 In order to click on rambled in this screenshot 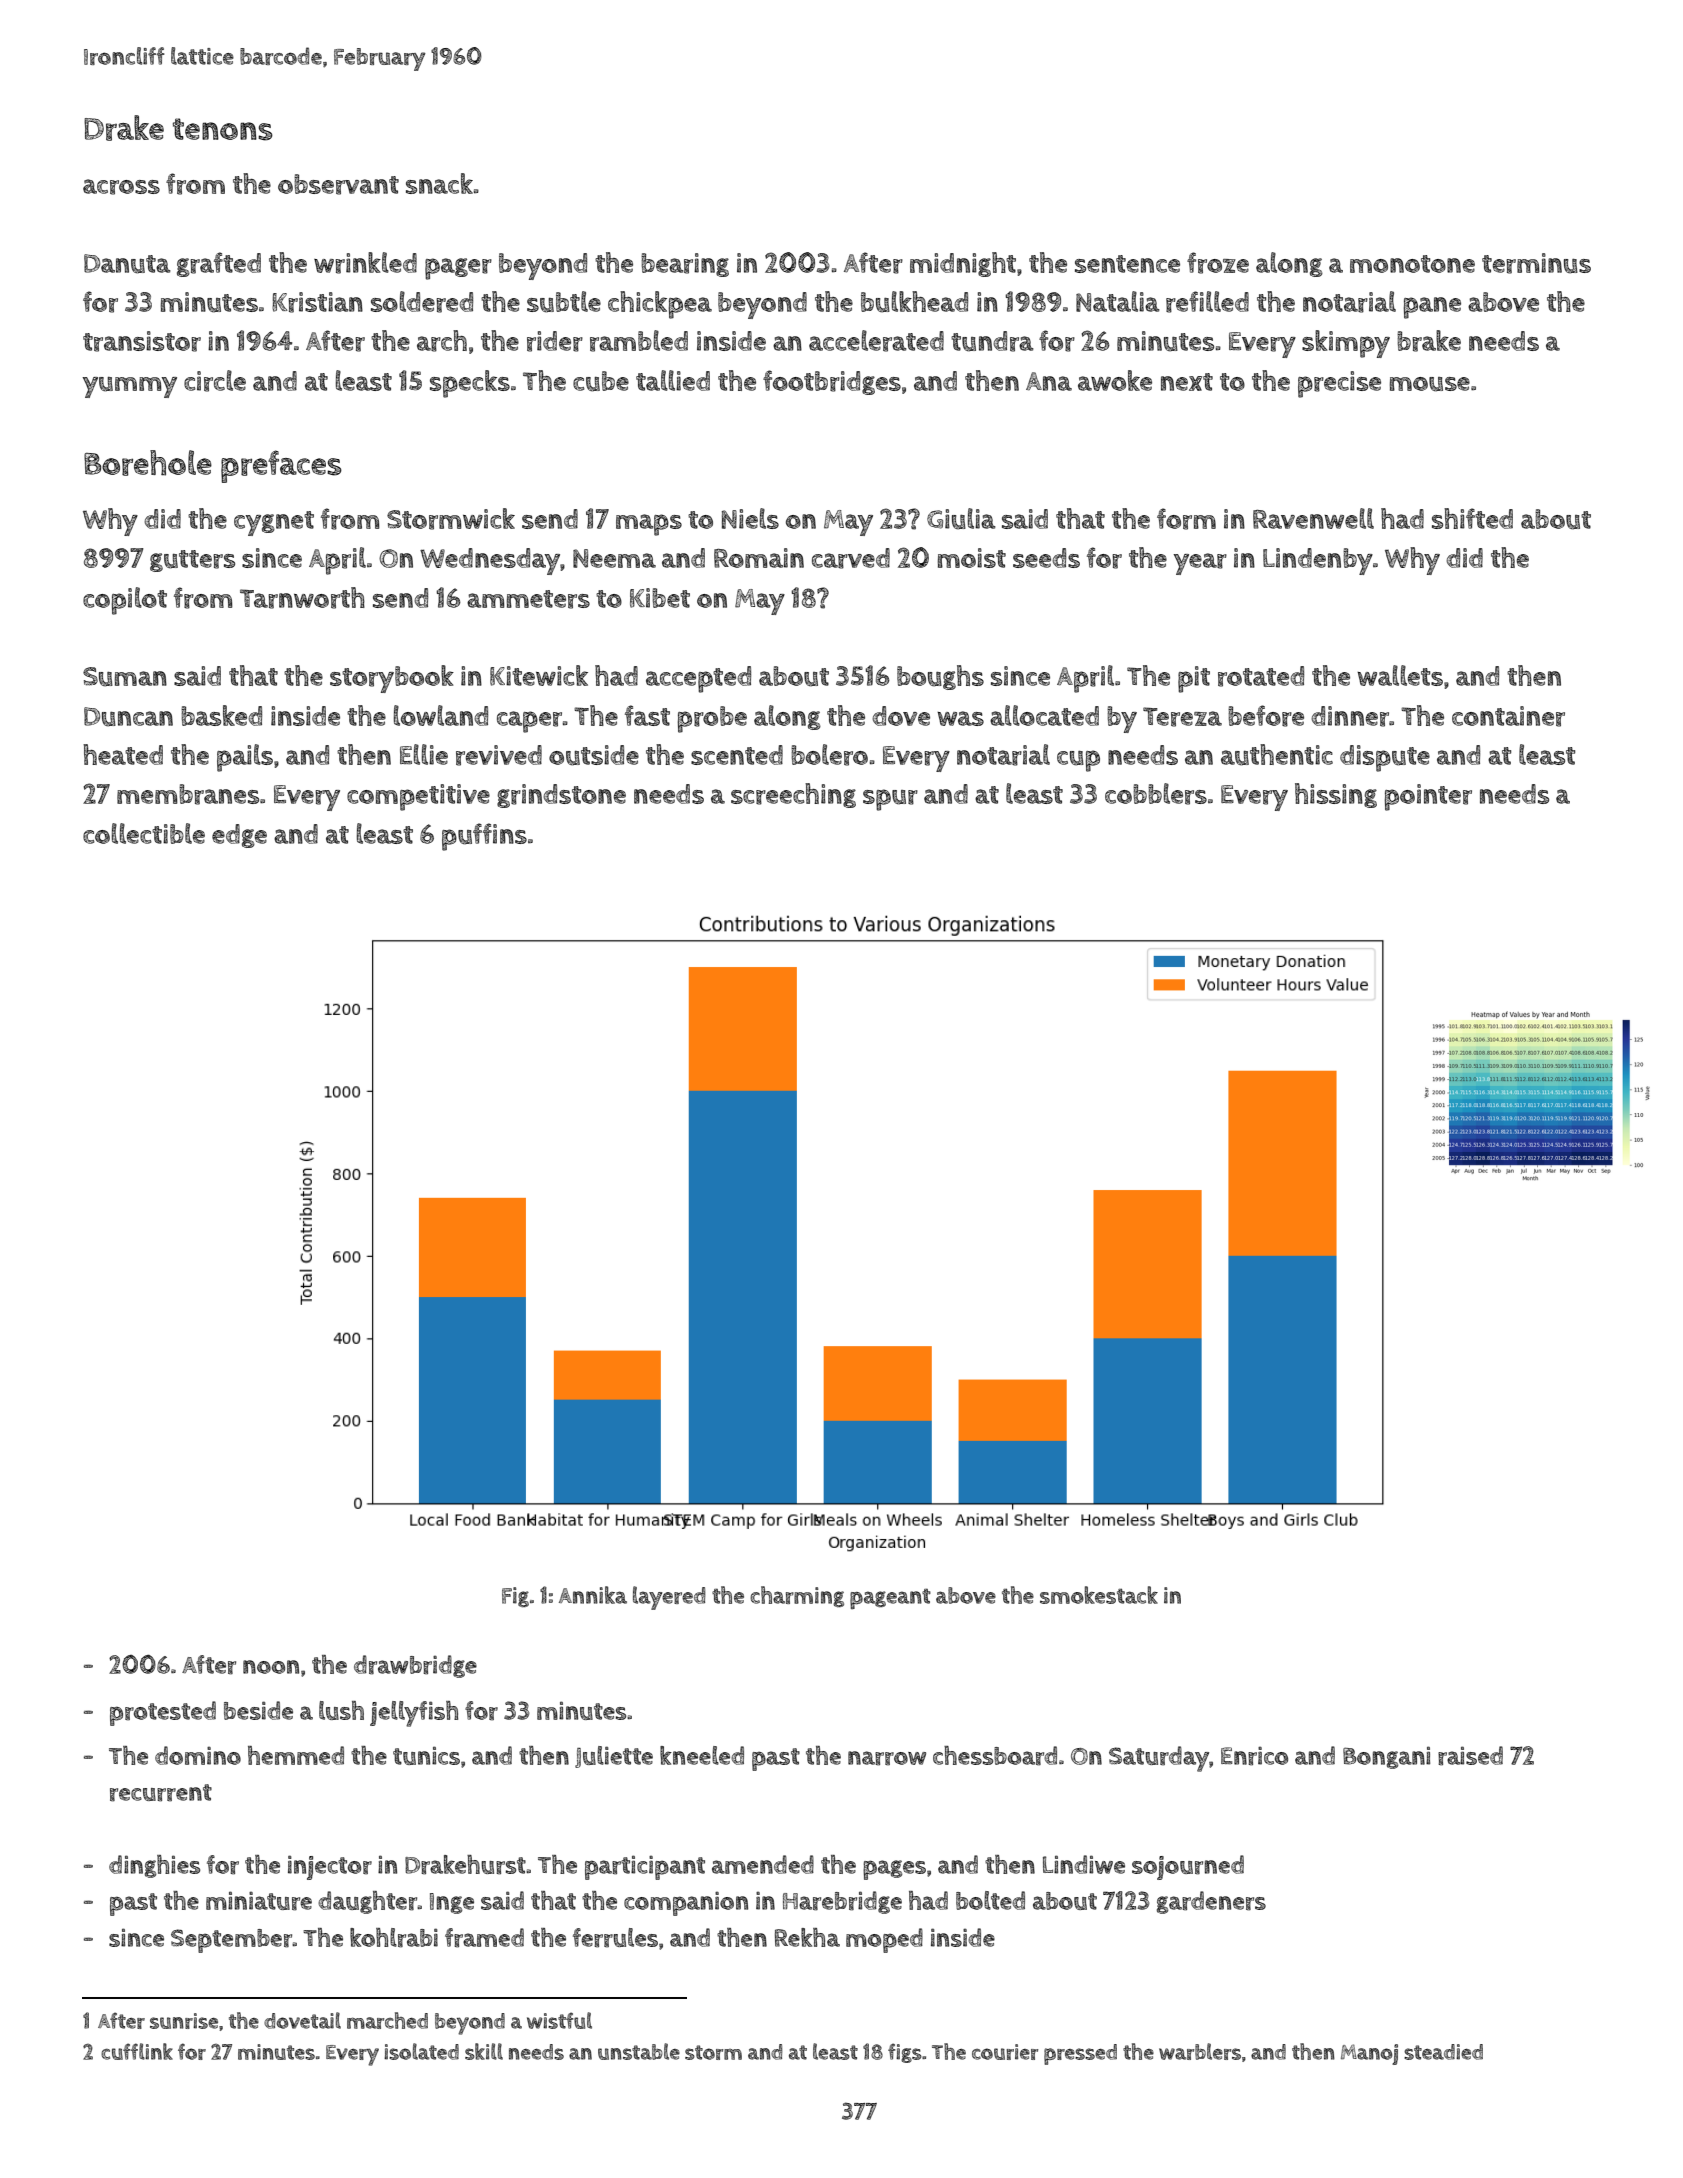, I will do `click(639, 341)`.
